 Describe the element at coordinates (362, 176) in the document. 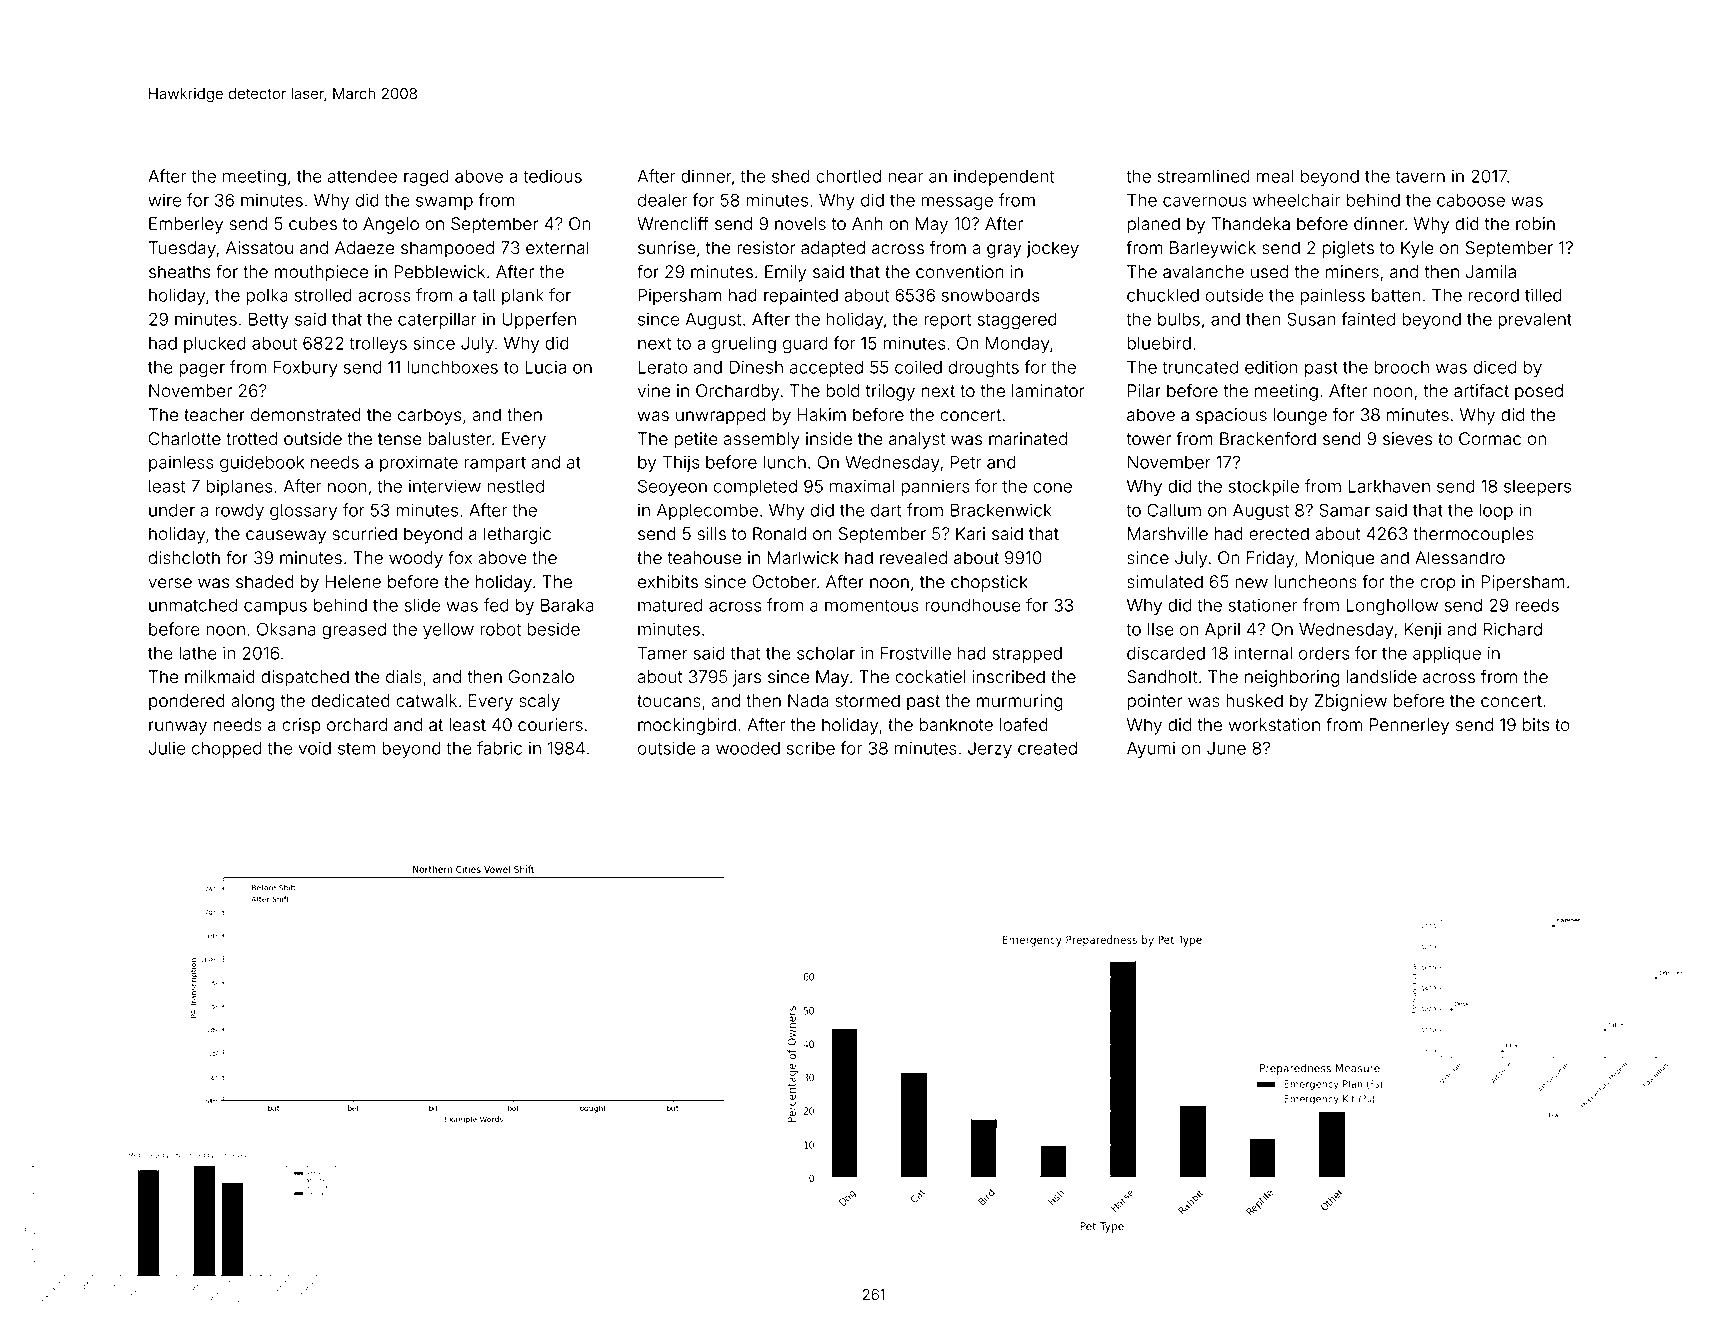

I see `attendee` at that location.
